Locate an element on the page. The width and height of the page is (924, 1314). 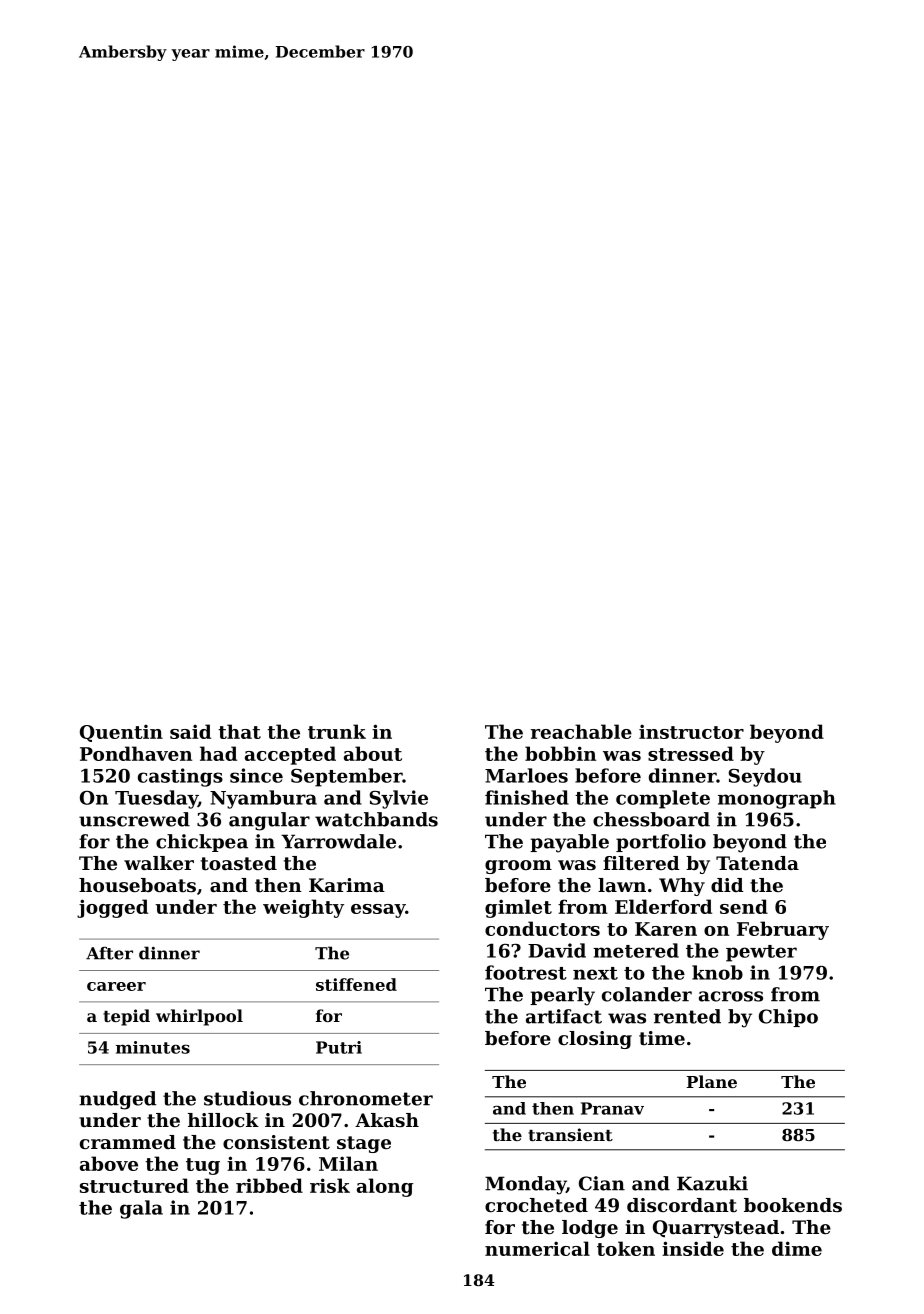
Plane is located at coordinates (712, 1081).
